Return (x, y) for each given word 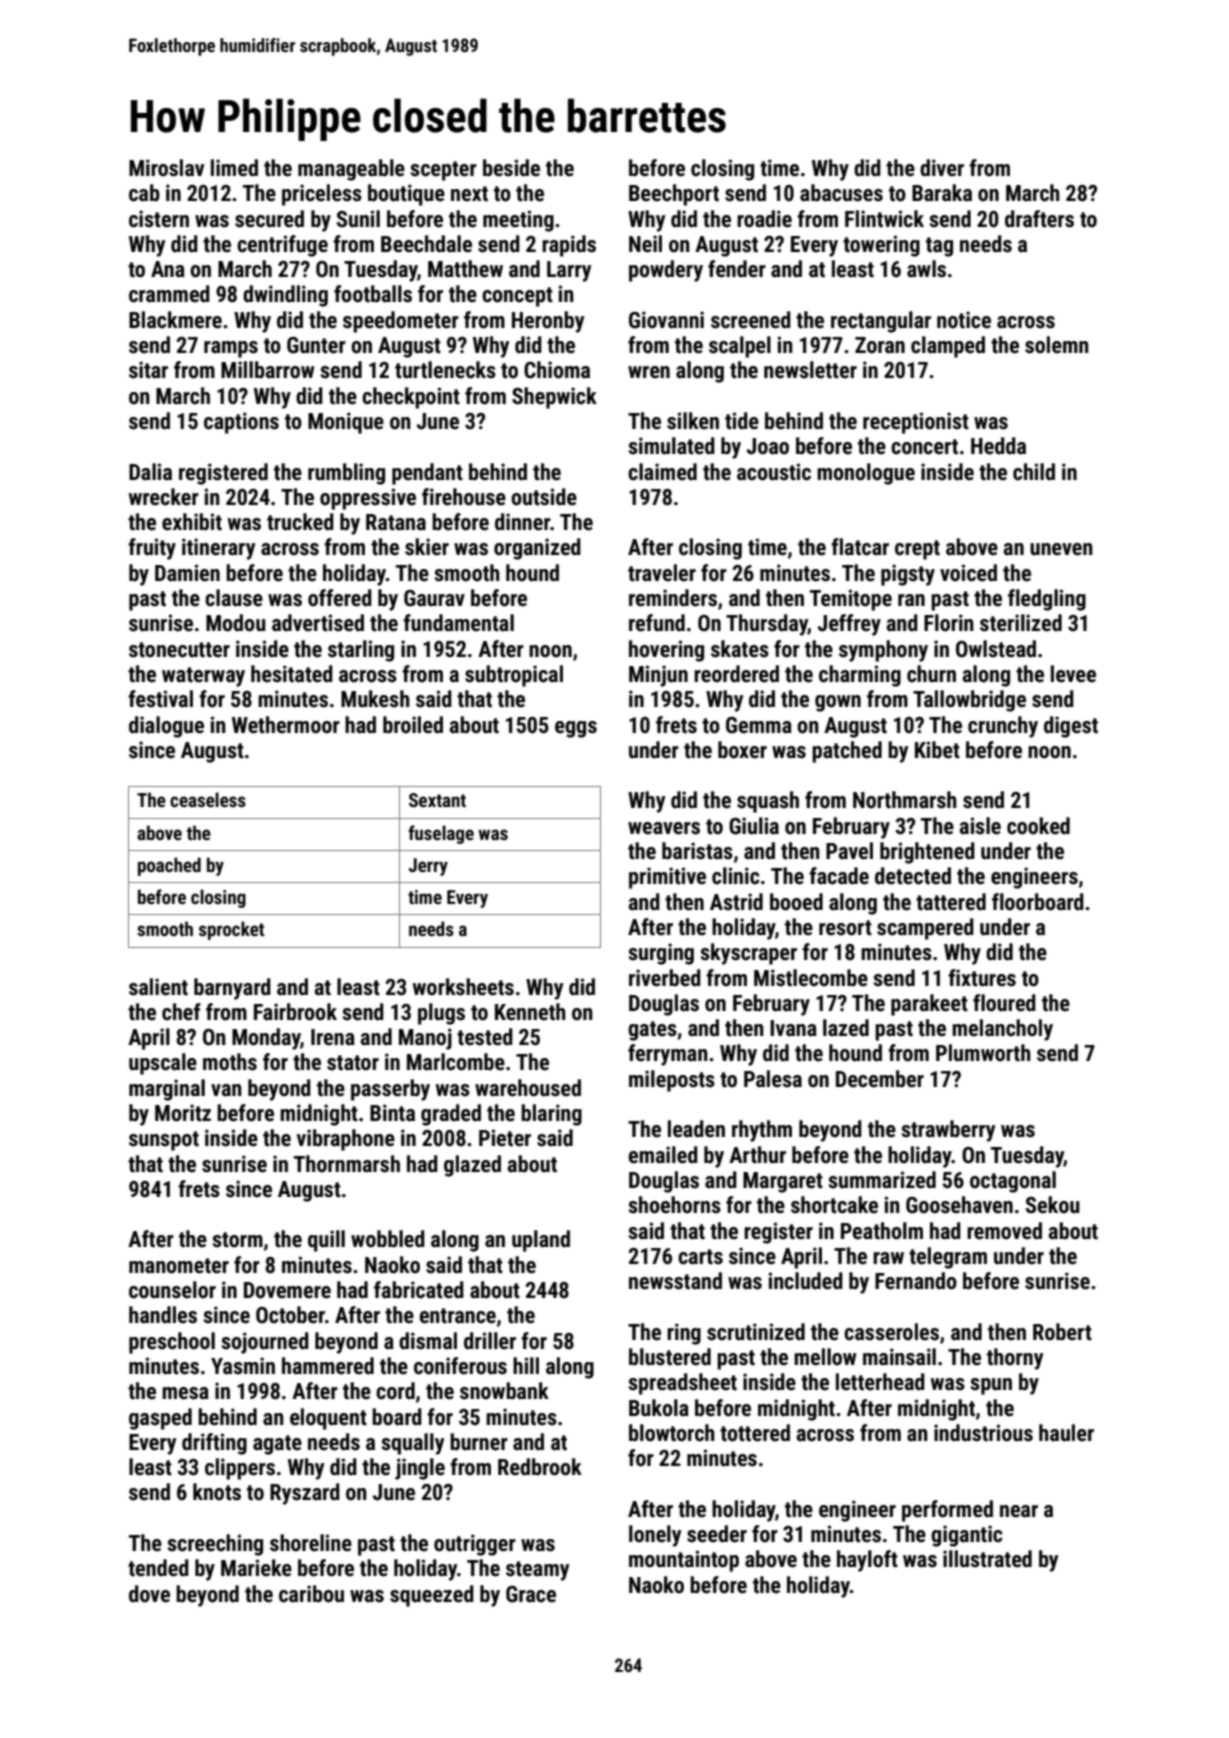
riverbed (665, 978)
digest (1071, 727)
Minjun (658, 676)
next (469, 194)
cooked (1038, 826)
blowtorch (672, 1433)
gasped (160, 1419)
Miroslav (166, 168)
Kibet (937, 750)
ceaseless (208, 799)
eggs (576, 729)
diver (942, 168)
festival (160, 699)
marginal (167, 1090)
